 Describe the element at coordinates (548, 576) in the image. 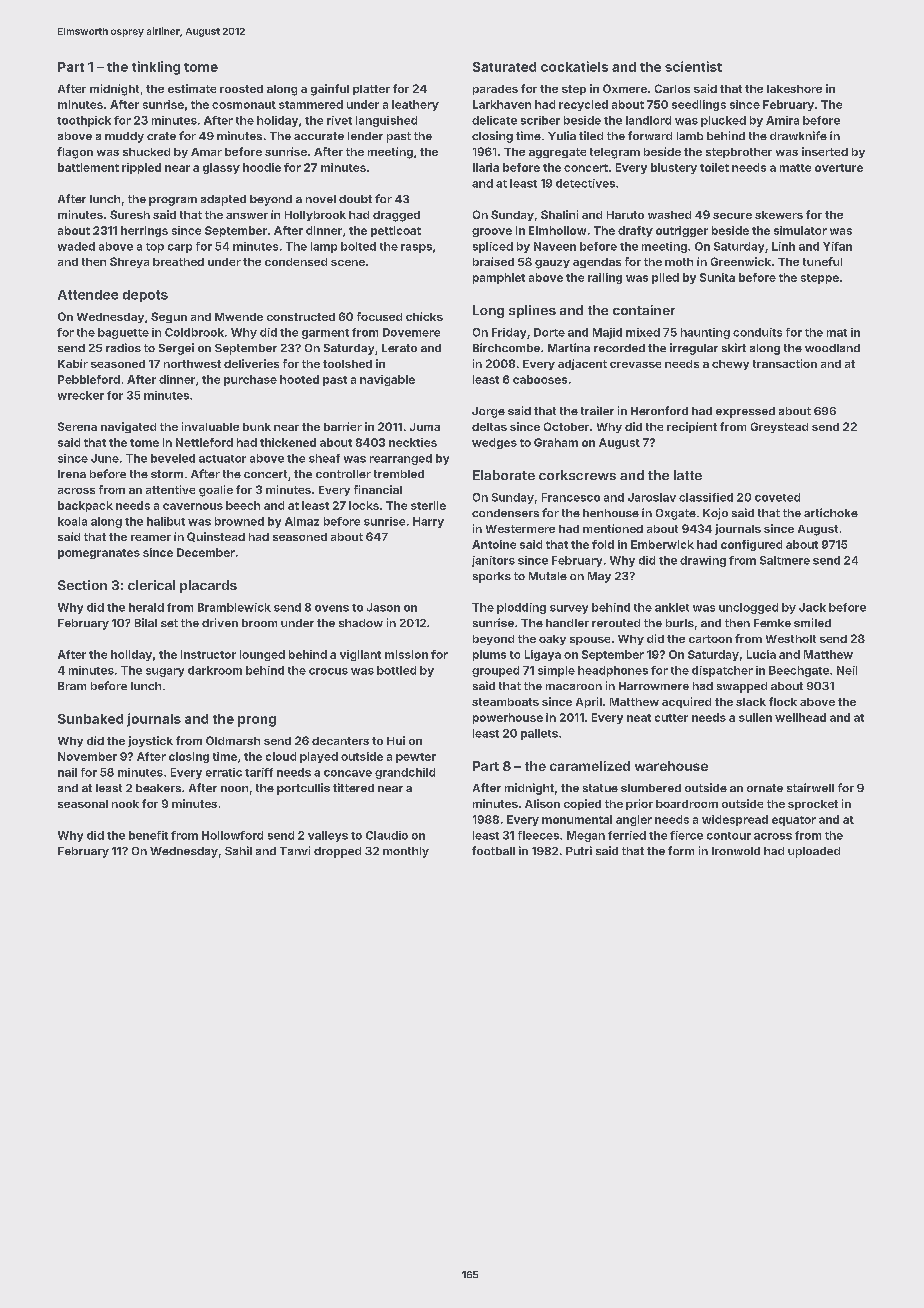

I see `Mutale` at that location.
